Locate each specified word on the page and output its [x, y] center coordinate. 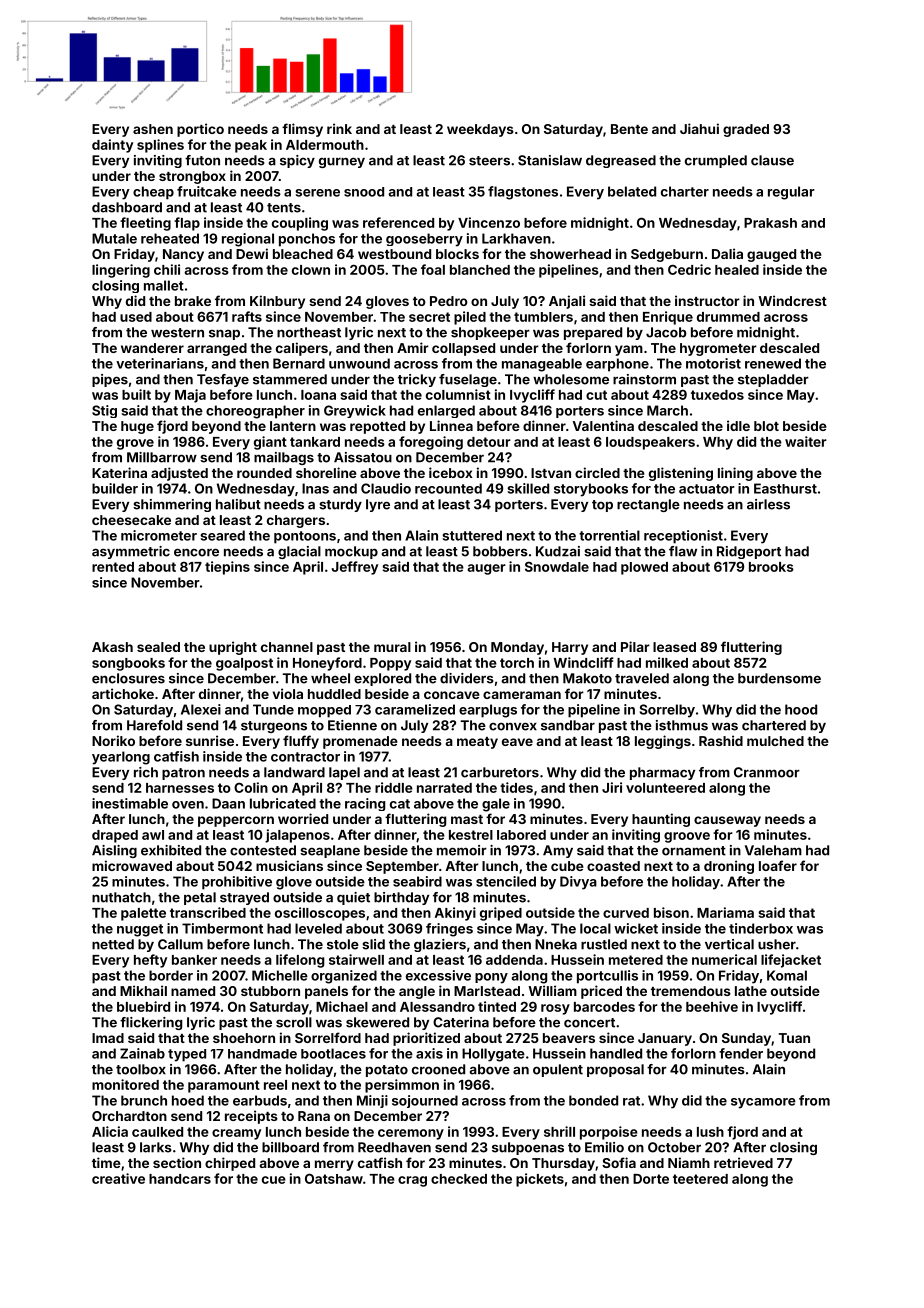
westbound [394, 254]
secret [429, 317]
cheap [153, 193]
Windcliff [583, 662]
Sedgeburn [667, 255]
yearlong [121, 758]
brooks [771, 567]
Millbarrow [162, 457]
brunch [144, 1100]
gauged [771, 255]
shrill [559, 1131]
